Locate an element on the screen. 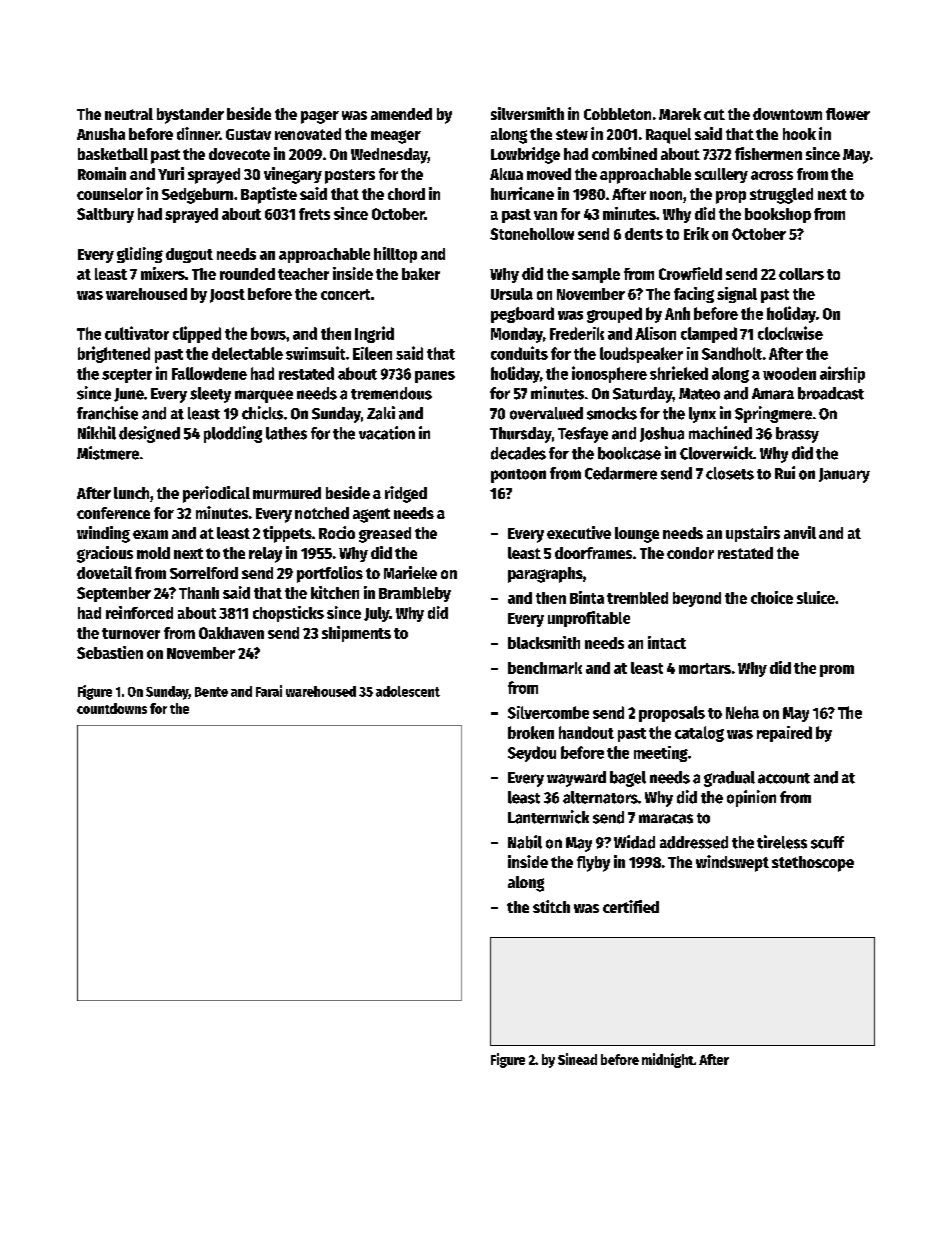 Image resolution: width=952 pixels, height=1233 pixels. ridged is located at coordinates (406, 494).
